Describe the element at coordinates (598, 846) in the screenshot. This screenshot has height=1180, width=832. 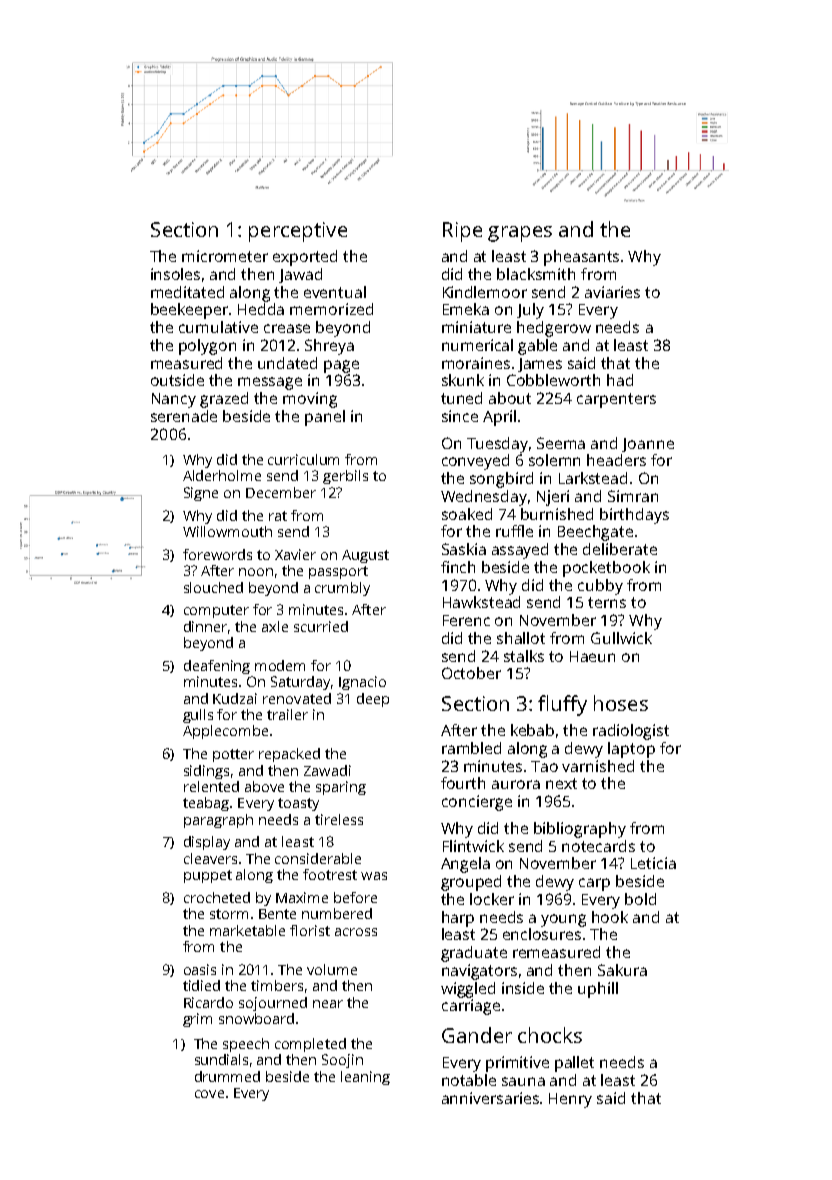
I see `notecards` at that location.
